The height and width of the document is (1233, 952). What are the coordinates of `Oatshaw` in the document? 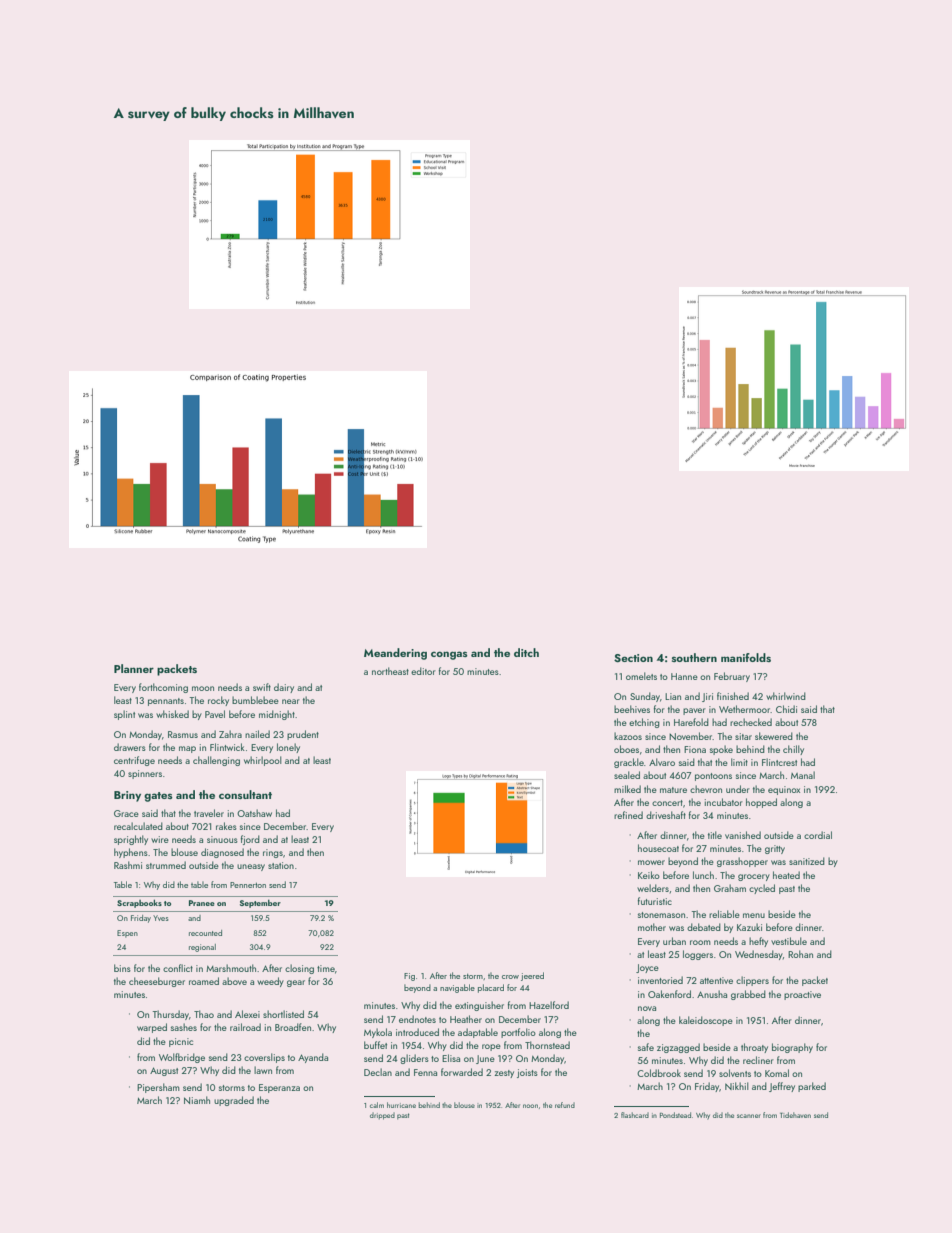 It's located at (254, 813).
